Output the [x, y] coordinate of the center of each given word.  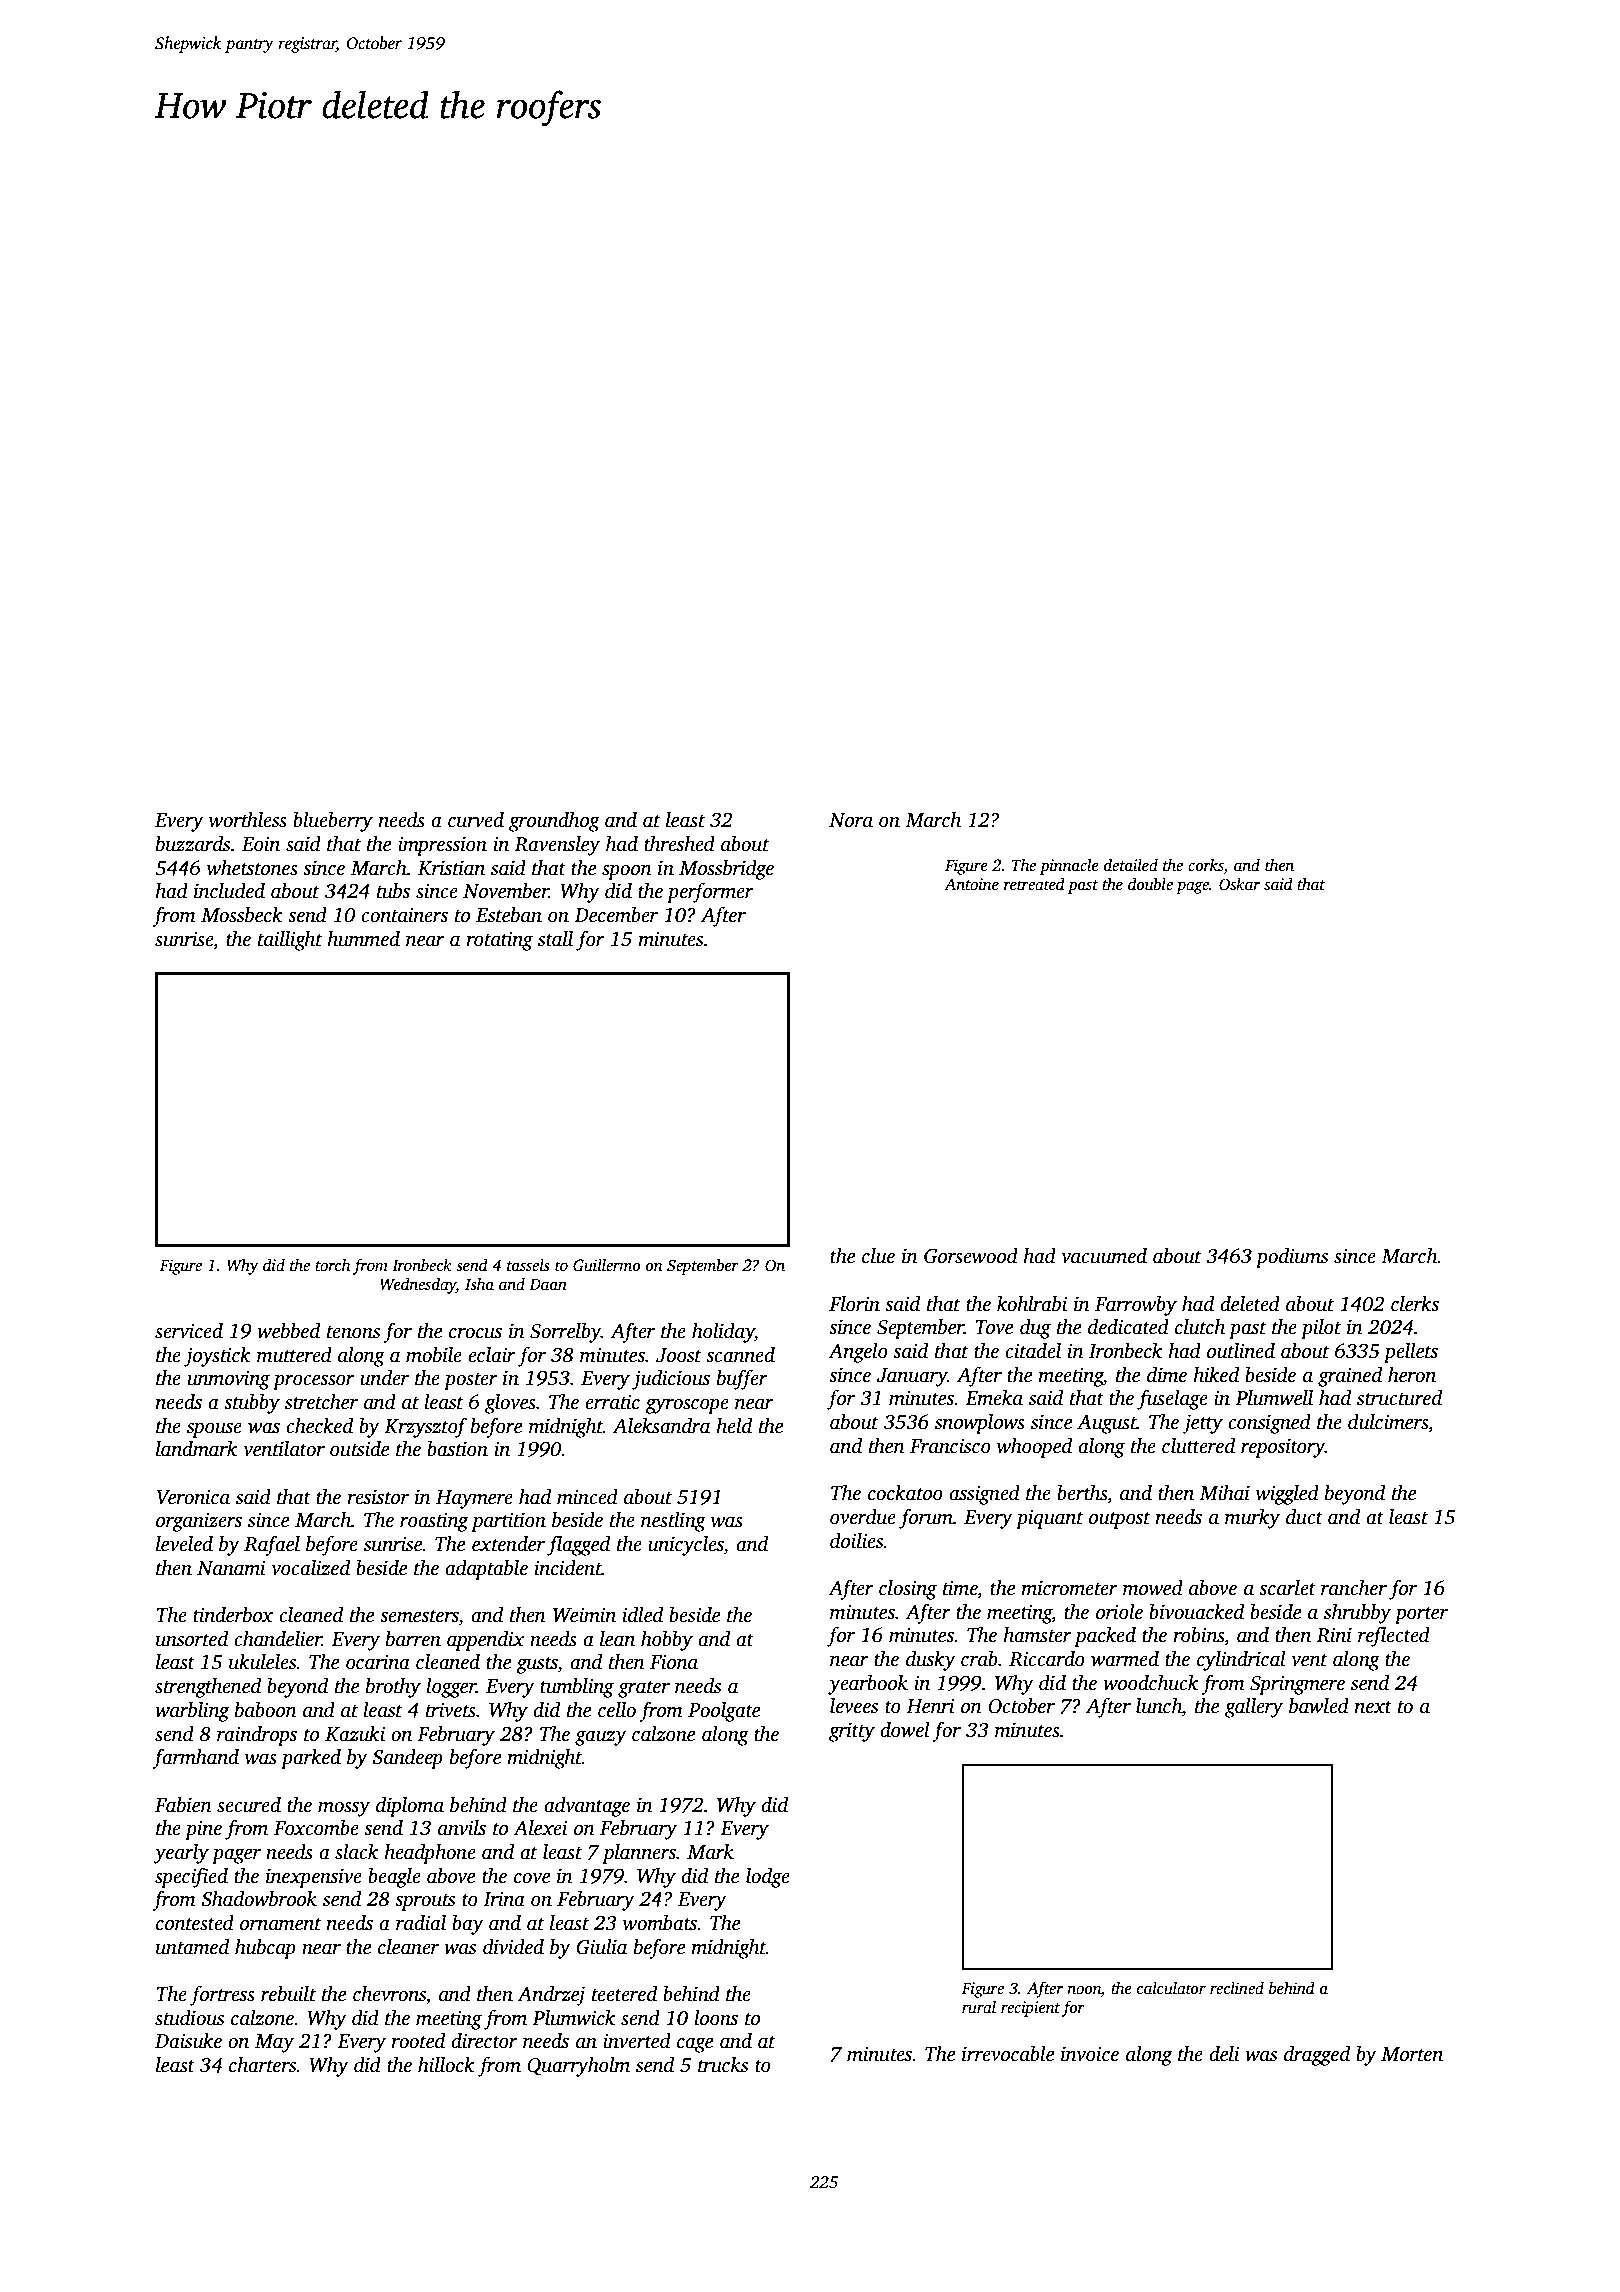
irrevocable [1008, 2054]
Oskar [1239, 884]
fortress [222, 1995]
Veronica [193, 1497]
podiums [1292, 1258]
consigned [1269, 1424]
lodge [768, 1878]
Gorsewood [971, 1256]
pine [203, 1830]
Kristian [451, 868]
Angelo [858, 1353]
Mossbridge [726, 870]
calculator [1171, 1988]
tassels [528, 1265]
